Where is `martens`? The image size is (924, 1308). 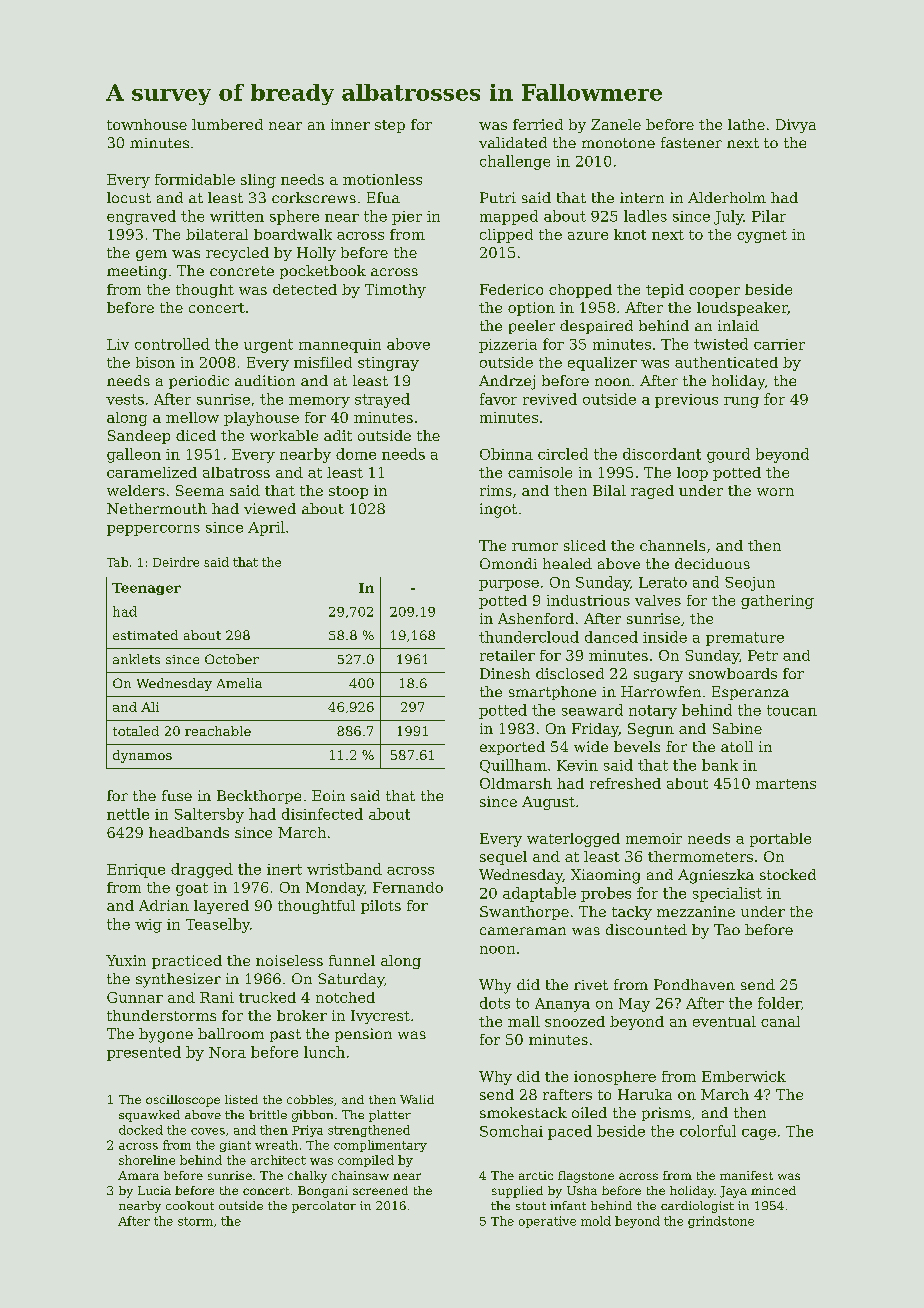 martens is located at coordinates (786, 784).
